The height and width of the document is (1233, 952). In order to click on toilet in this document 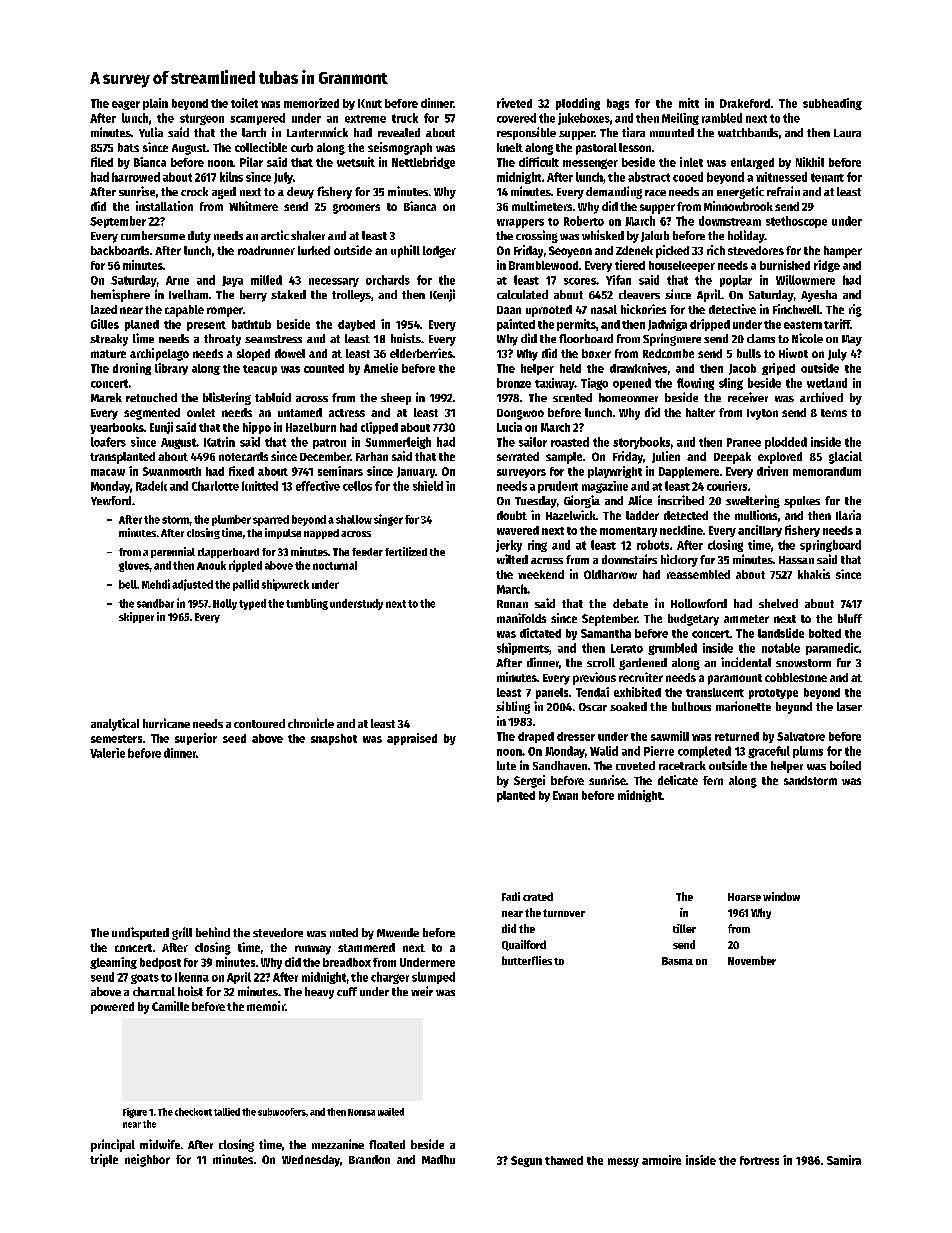, I will do `click(244, 103)`.
